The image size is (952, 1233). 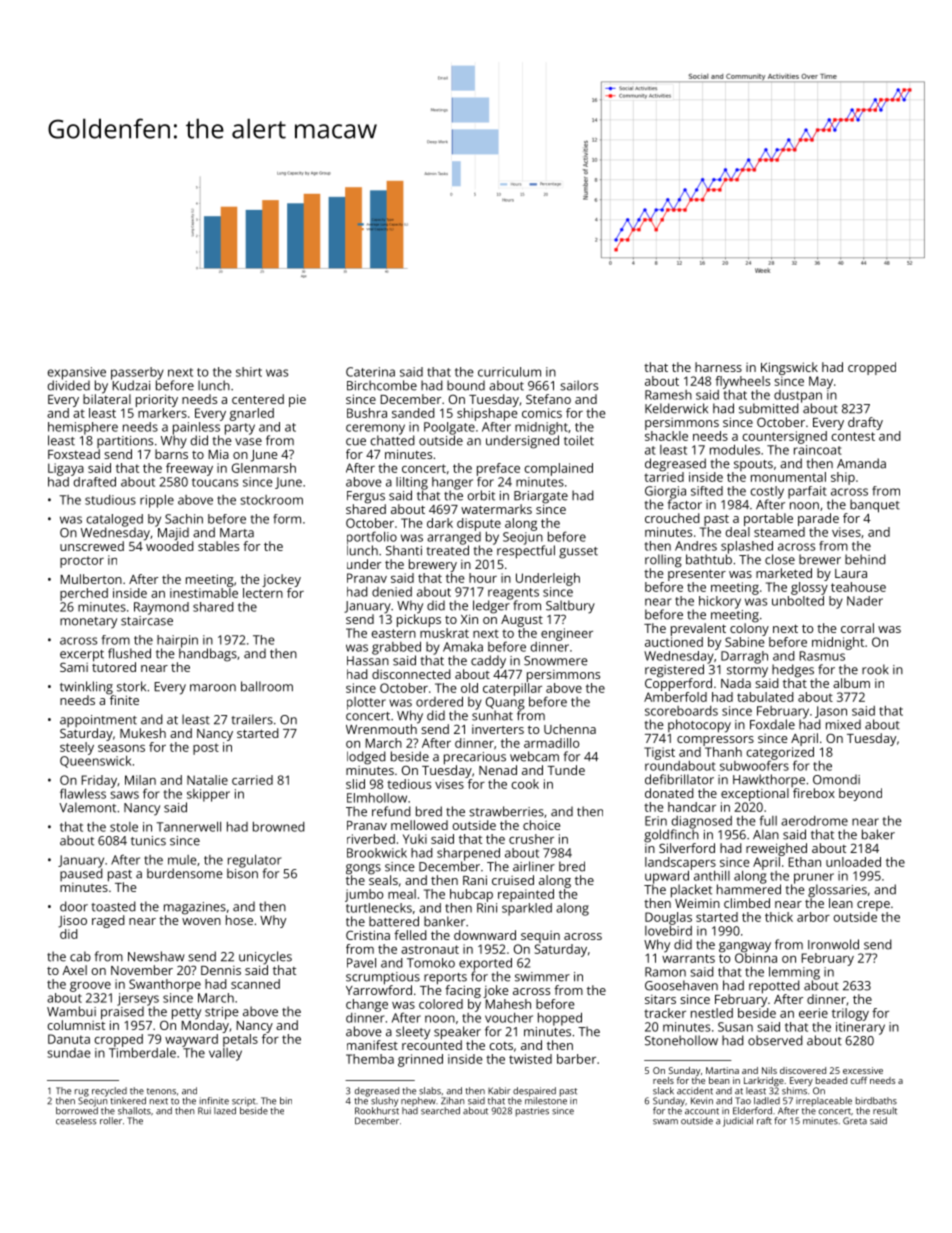 What do you see at coordinates (392, 592) in the image?
I see `denied` at bounding box center [392, 592].
